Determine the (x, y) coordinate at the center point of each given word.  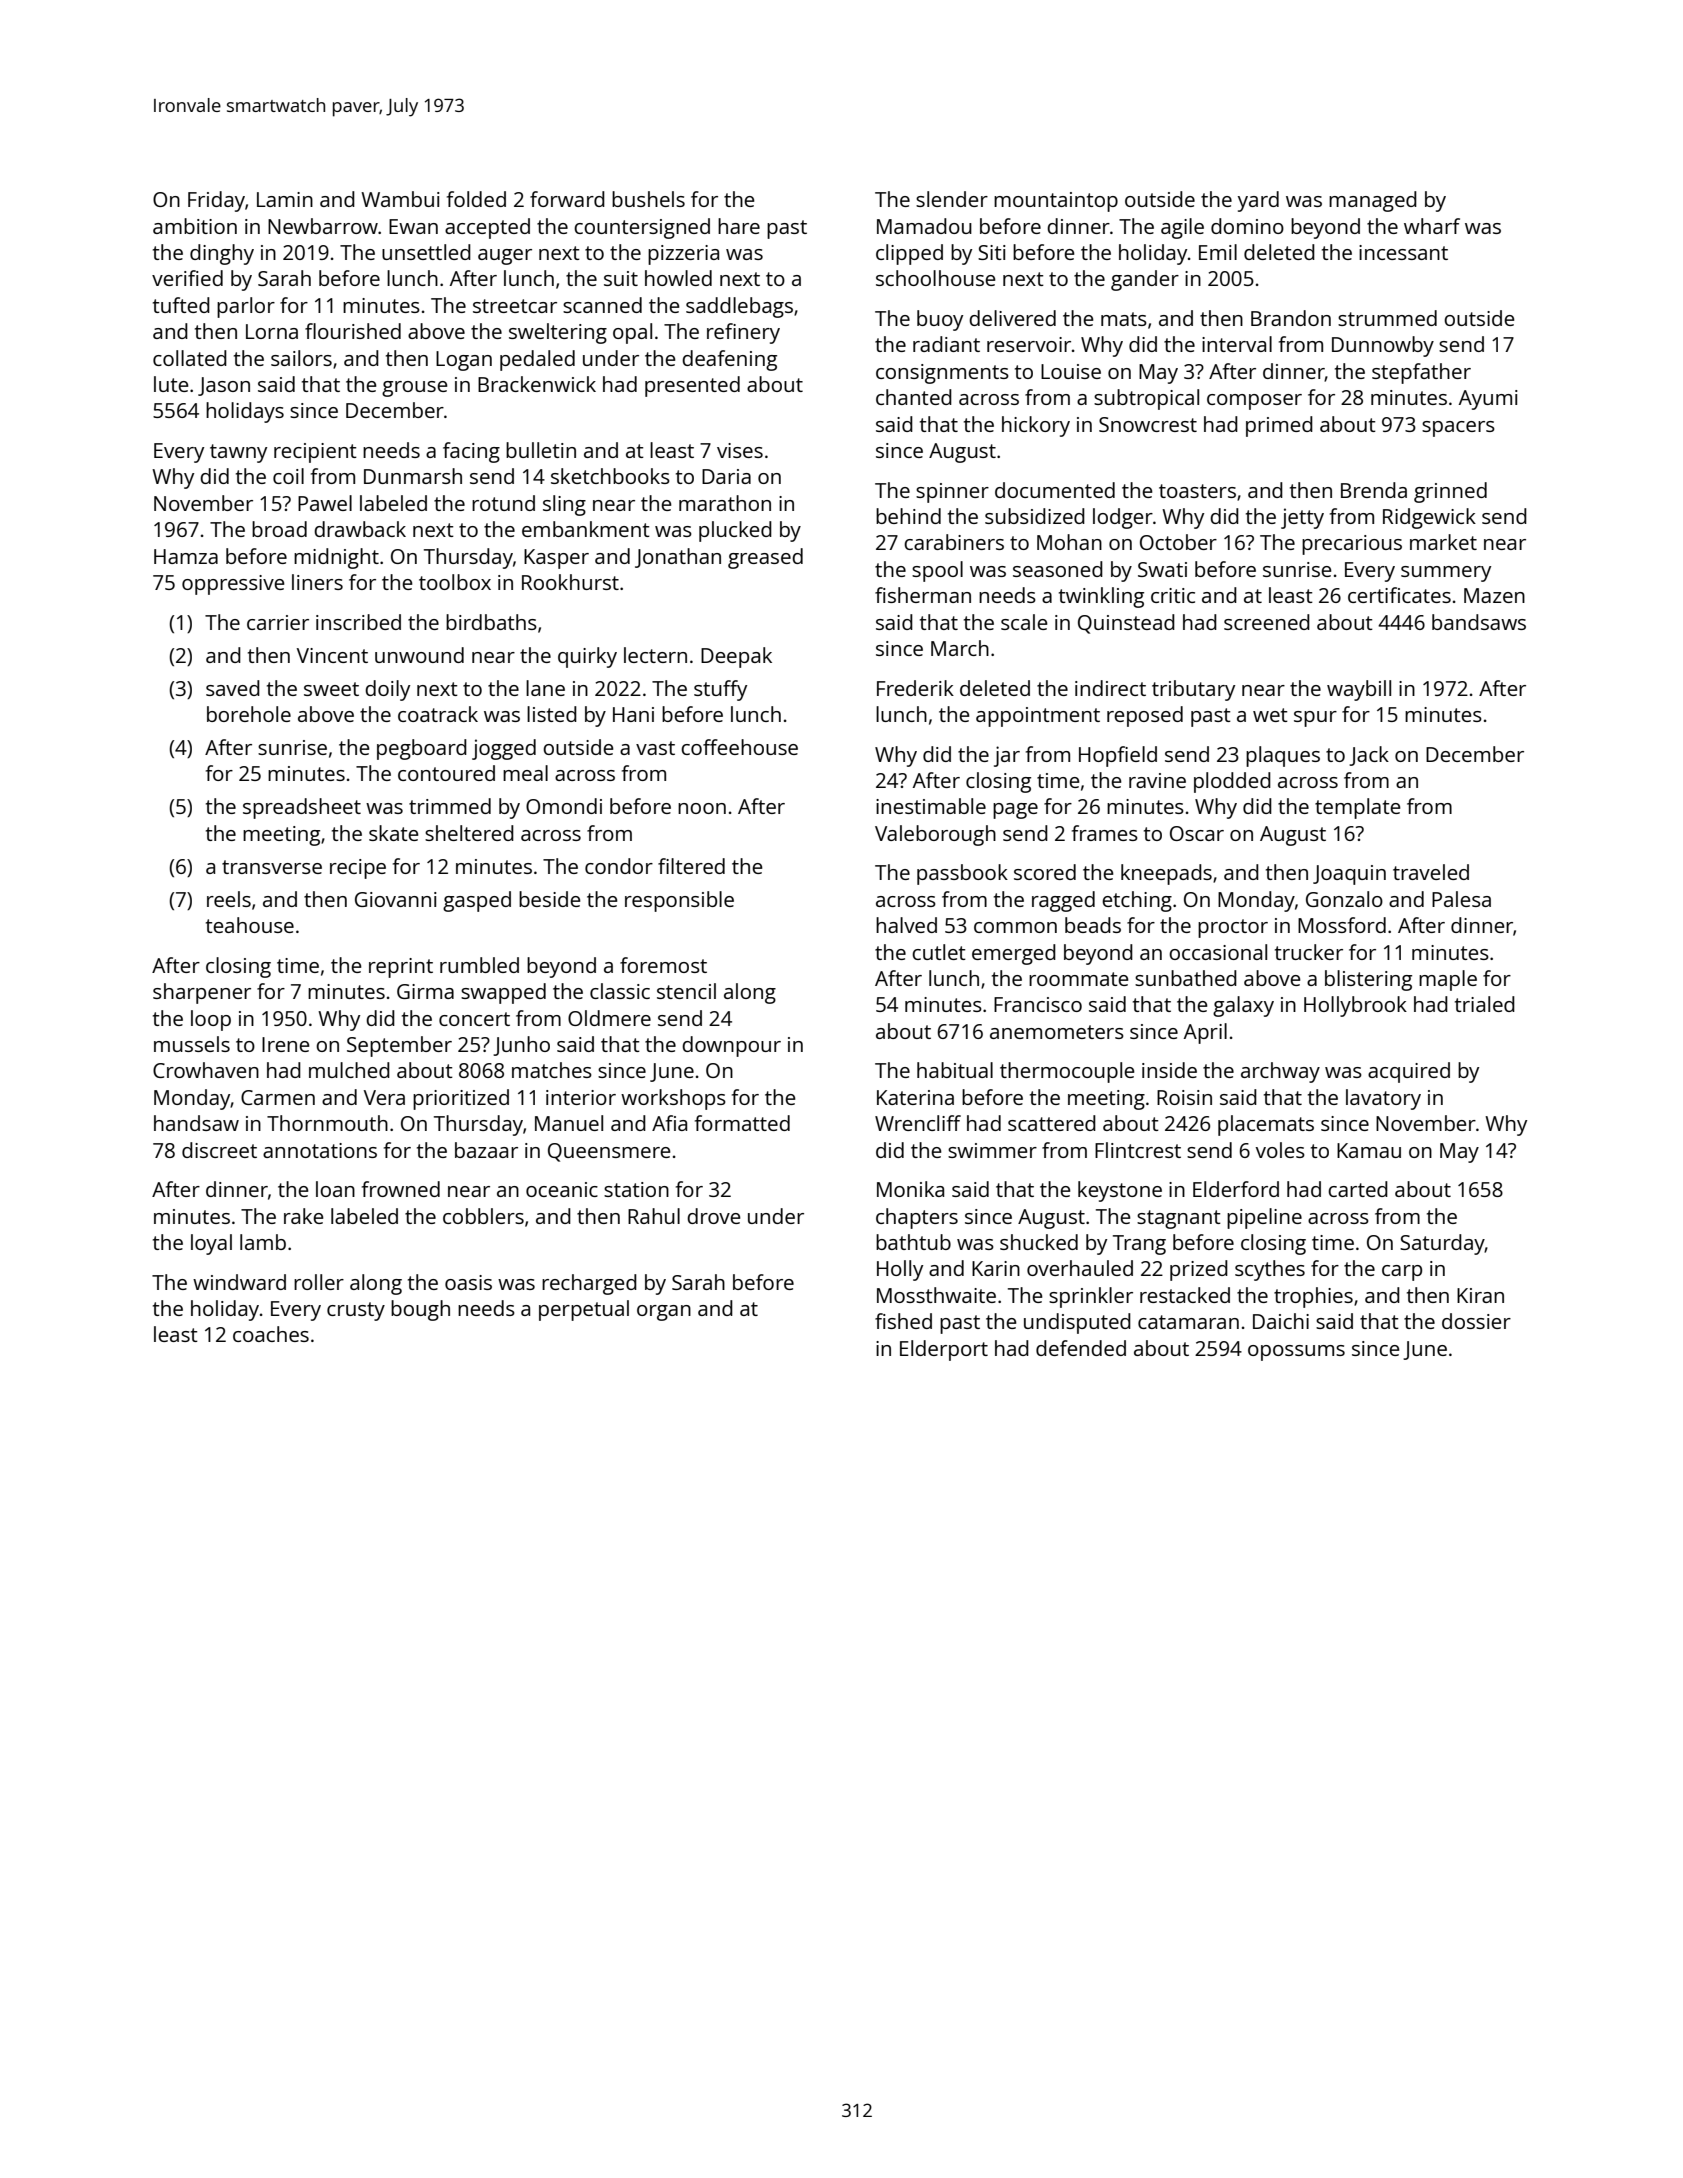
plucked (735, 531)
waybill (1359, 690)
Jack (1369, 756)
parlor (246, 307)
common (1015, 927)
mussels (192, 1044)
